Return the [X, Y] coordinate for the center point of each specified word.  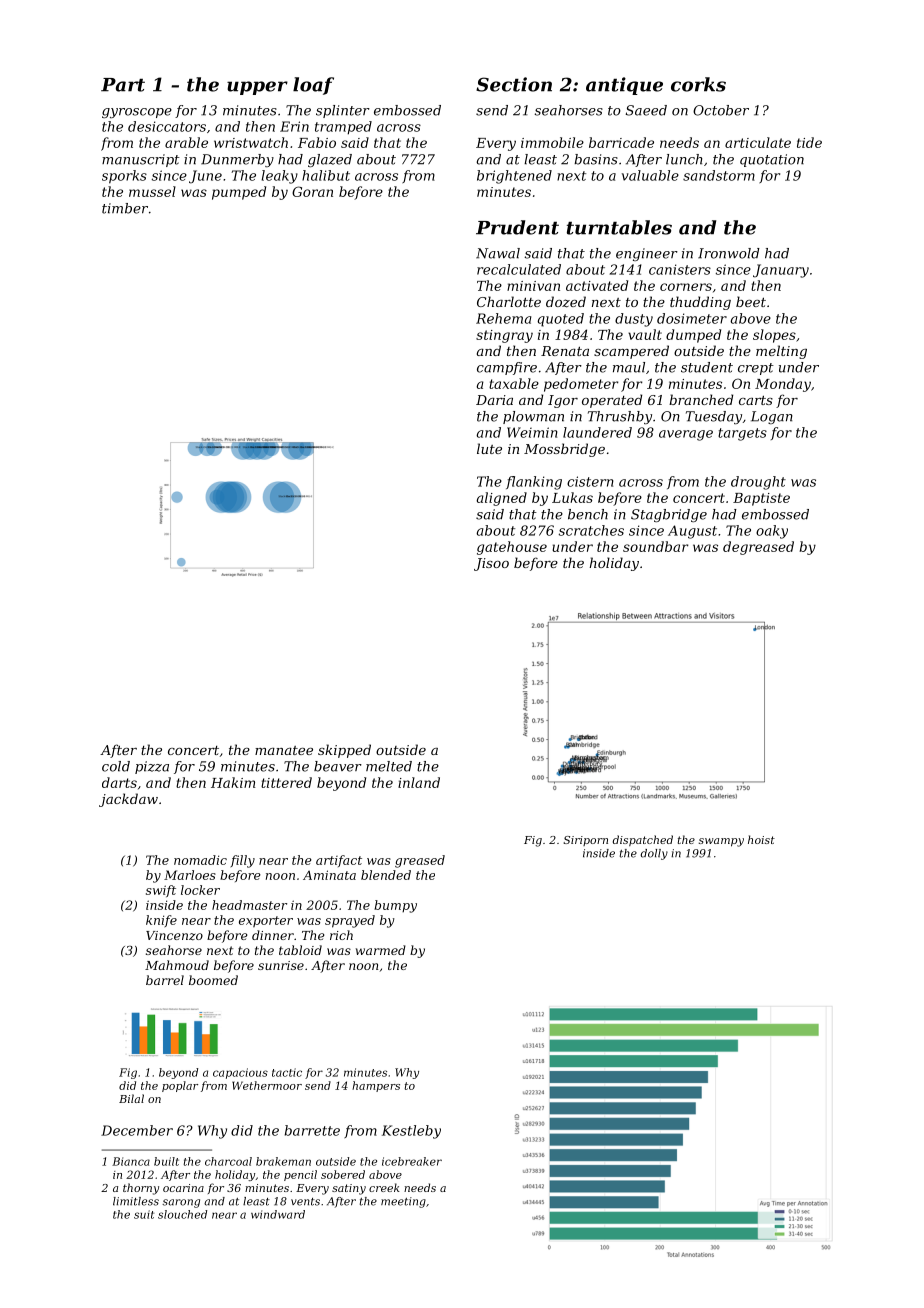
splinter [343, 111]
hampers [376, 1086]
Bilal [131, 1098]
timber [125, 208]
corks [698, 84]
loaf [313, 86]
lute [489, 448]
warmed [381, 950]
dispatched [643, 840]
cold [116, 766]
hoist [761, 839]
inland [419, 782]
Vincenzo [174, 935]
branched [701, 399]
